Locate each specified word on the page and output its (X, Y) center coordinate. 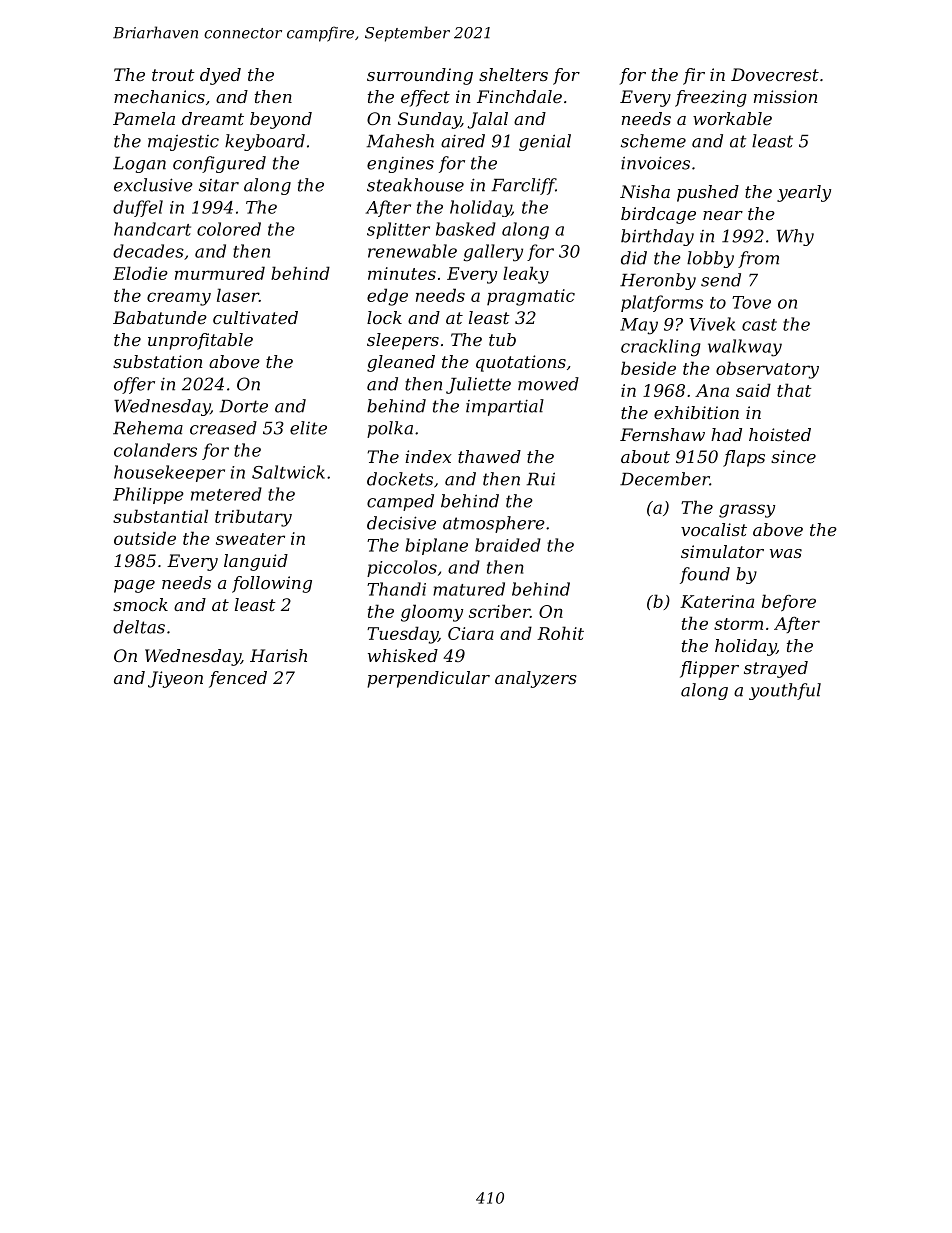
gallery (493, 253)
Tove (751, 302)
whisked (403, 655)
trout (173, 75)
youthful (785, 691)
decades (148, 251)
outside (145, 538)
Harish (278, 655)
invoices (655, 163)
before (789, 602)
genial (545, 142)
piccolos (402, 568)
